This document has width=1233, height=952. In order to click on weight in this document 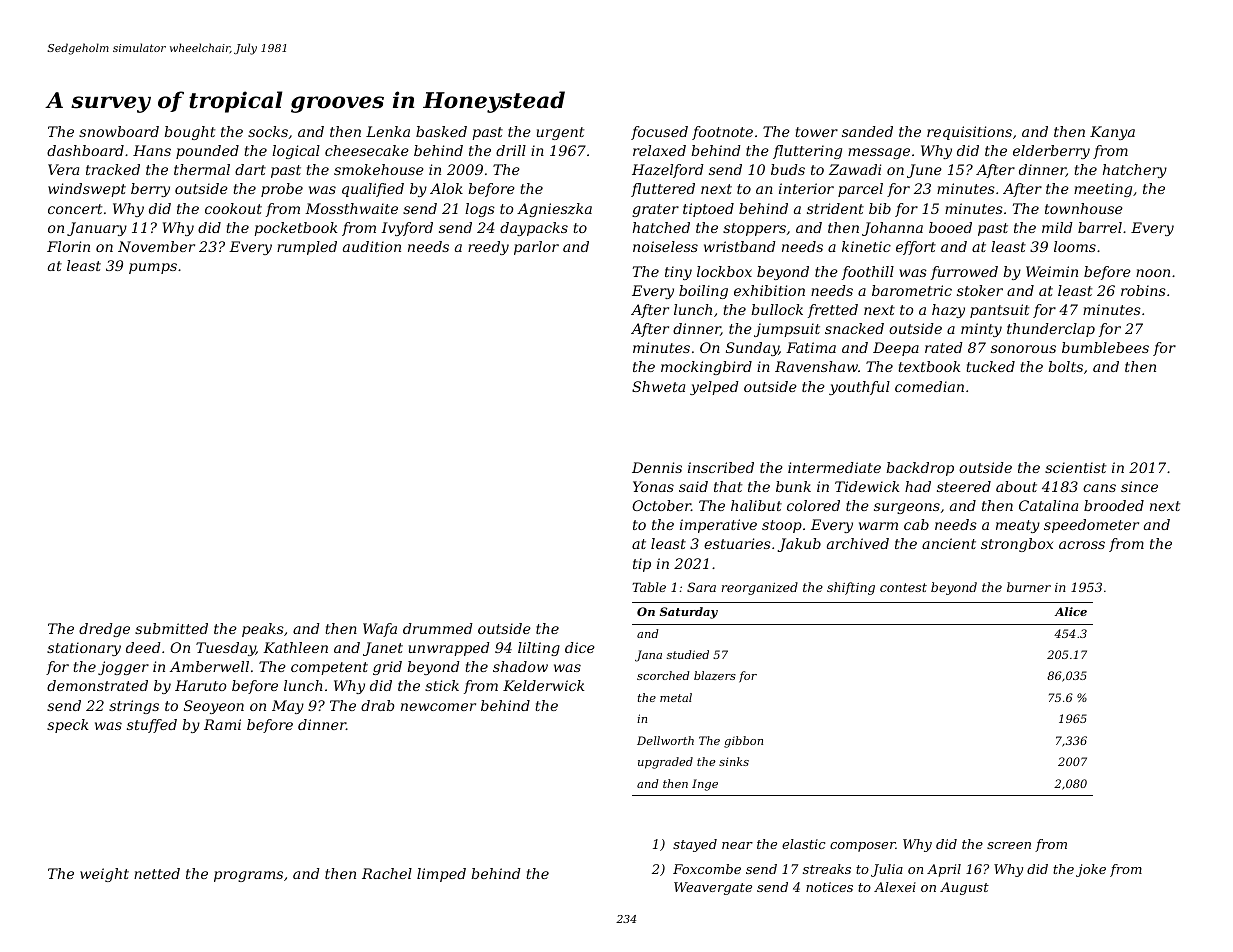, I will do `click(104, 875)`.
